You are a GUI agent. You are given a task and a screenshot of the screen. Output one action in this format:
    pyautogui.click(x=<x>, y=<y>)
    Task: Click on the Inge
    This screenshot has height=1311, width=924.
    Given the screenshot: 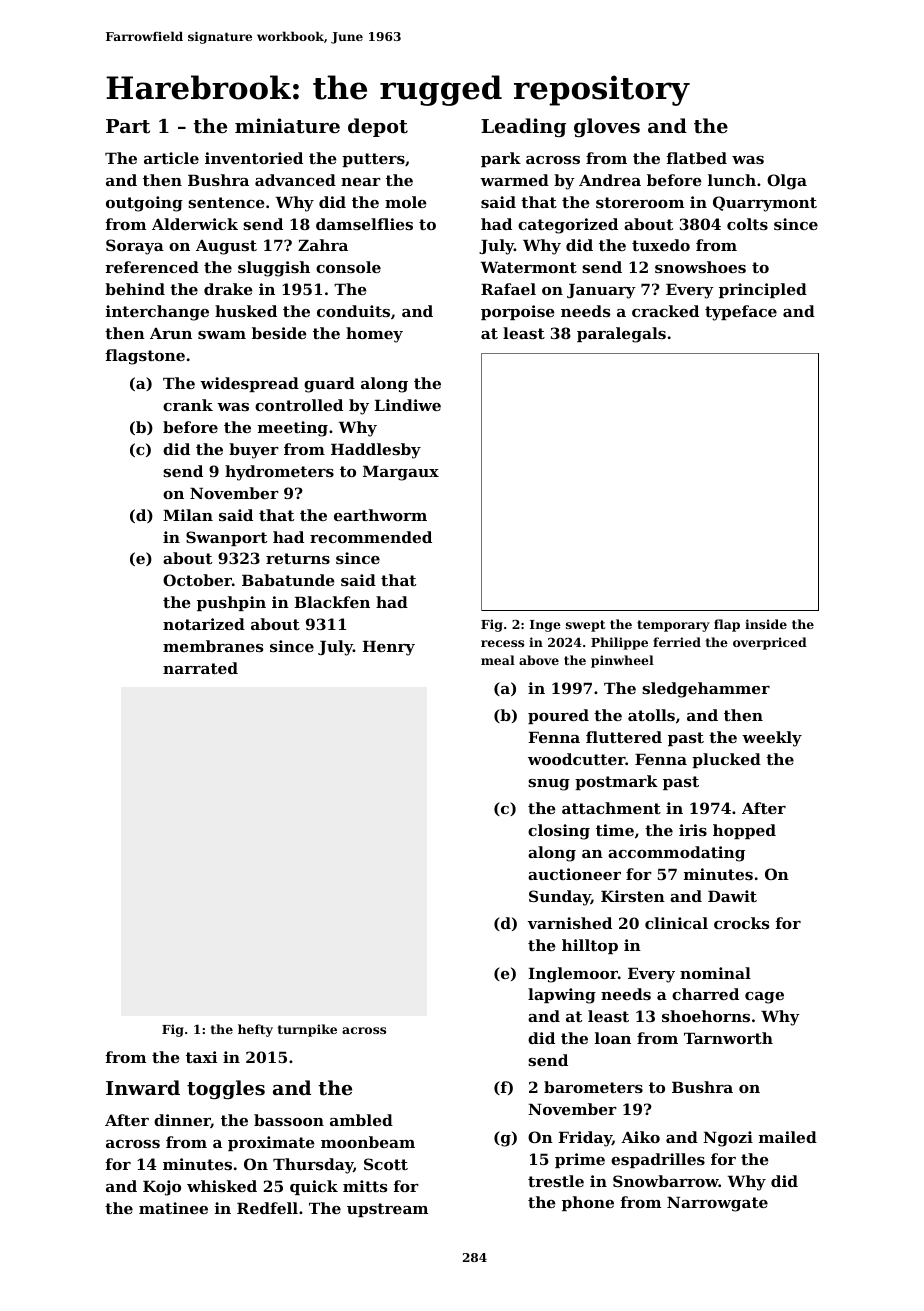 What is the action you would take?
    pyautogui.click(x=545, y=626)
